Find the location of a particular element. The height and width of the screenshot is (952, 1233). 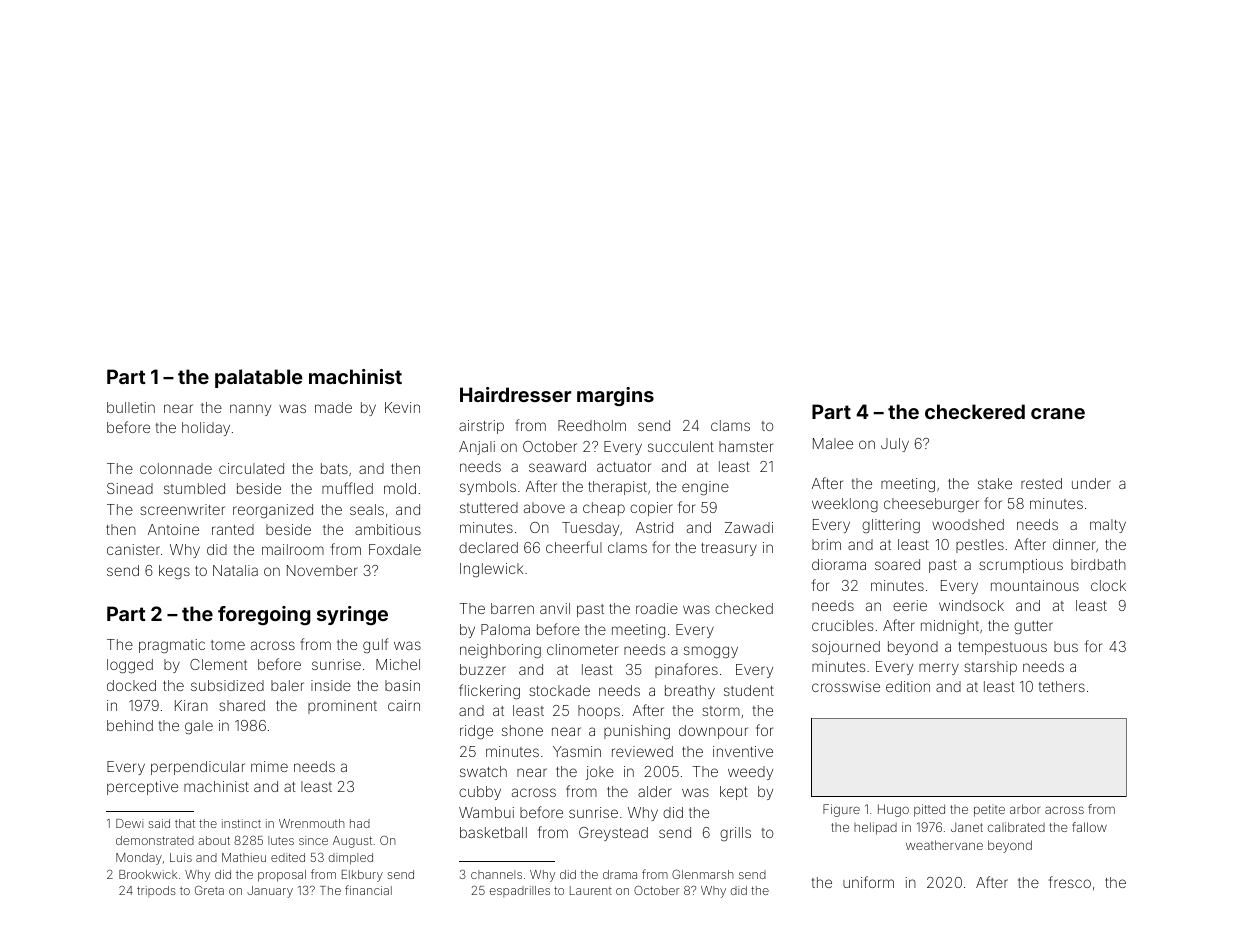

proposal is located at coordinates (282, 876).
